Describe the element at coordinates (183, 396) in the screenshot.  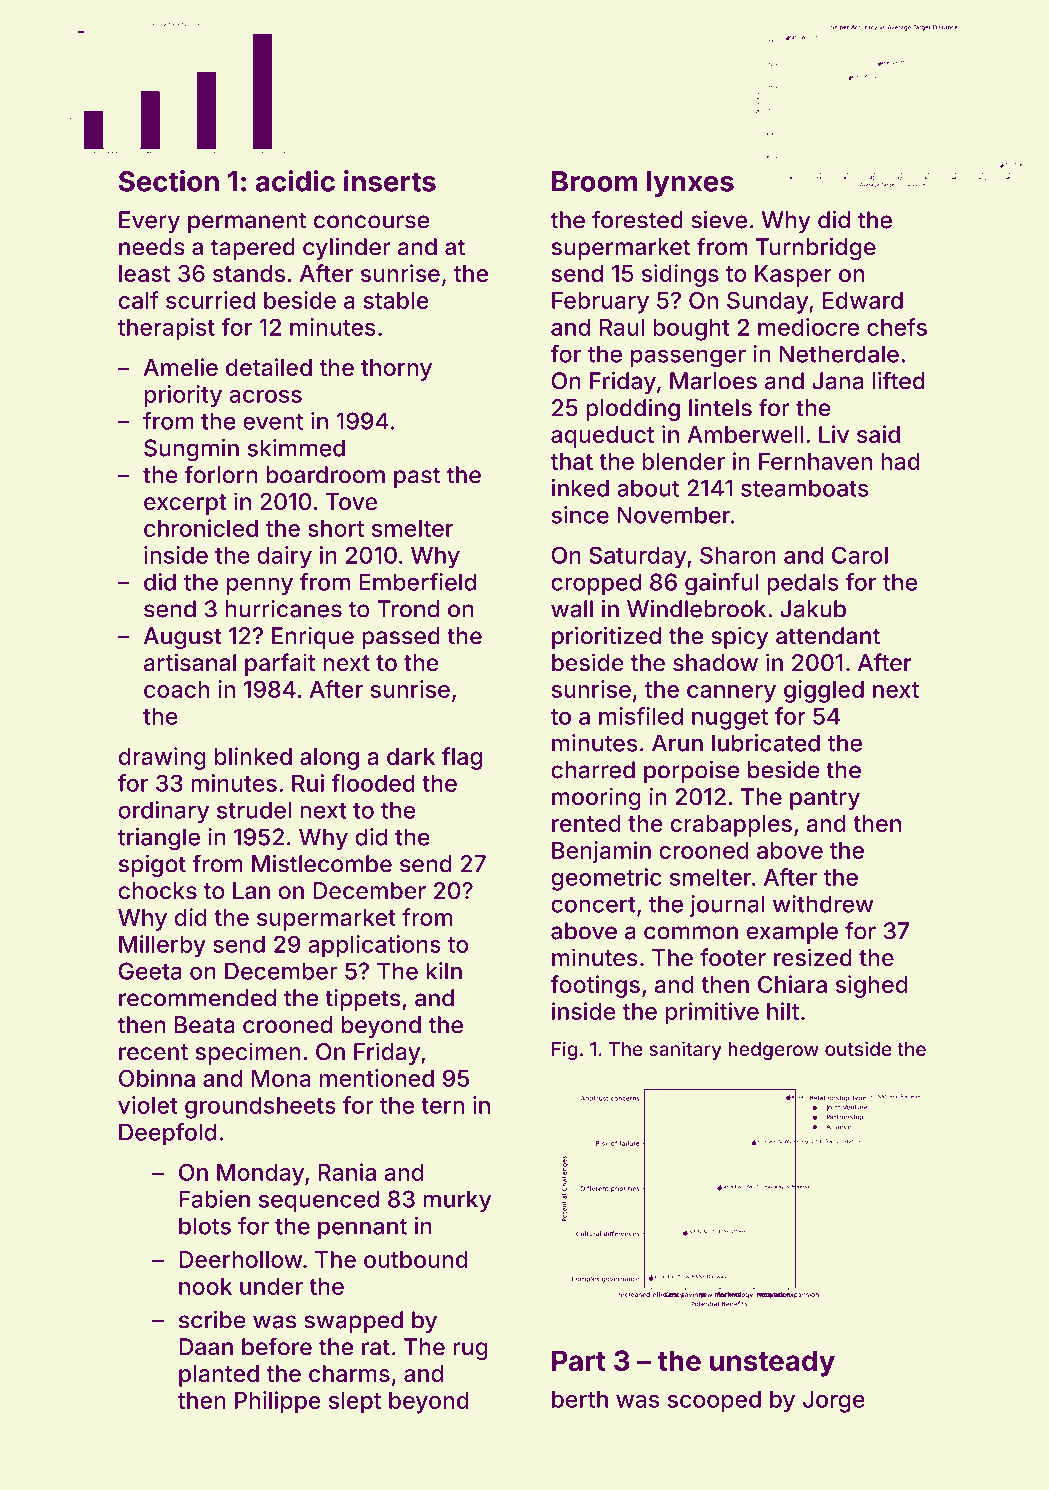
I see `priority` at that location.
